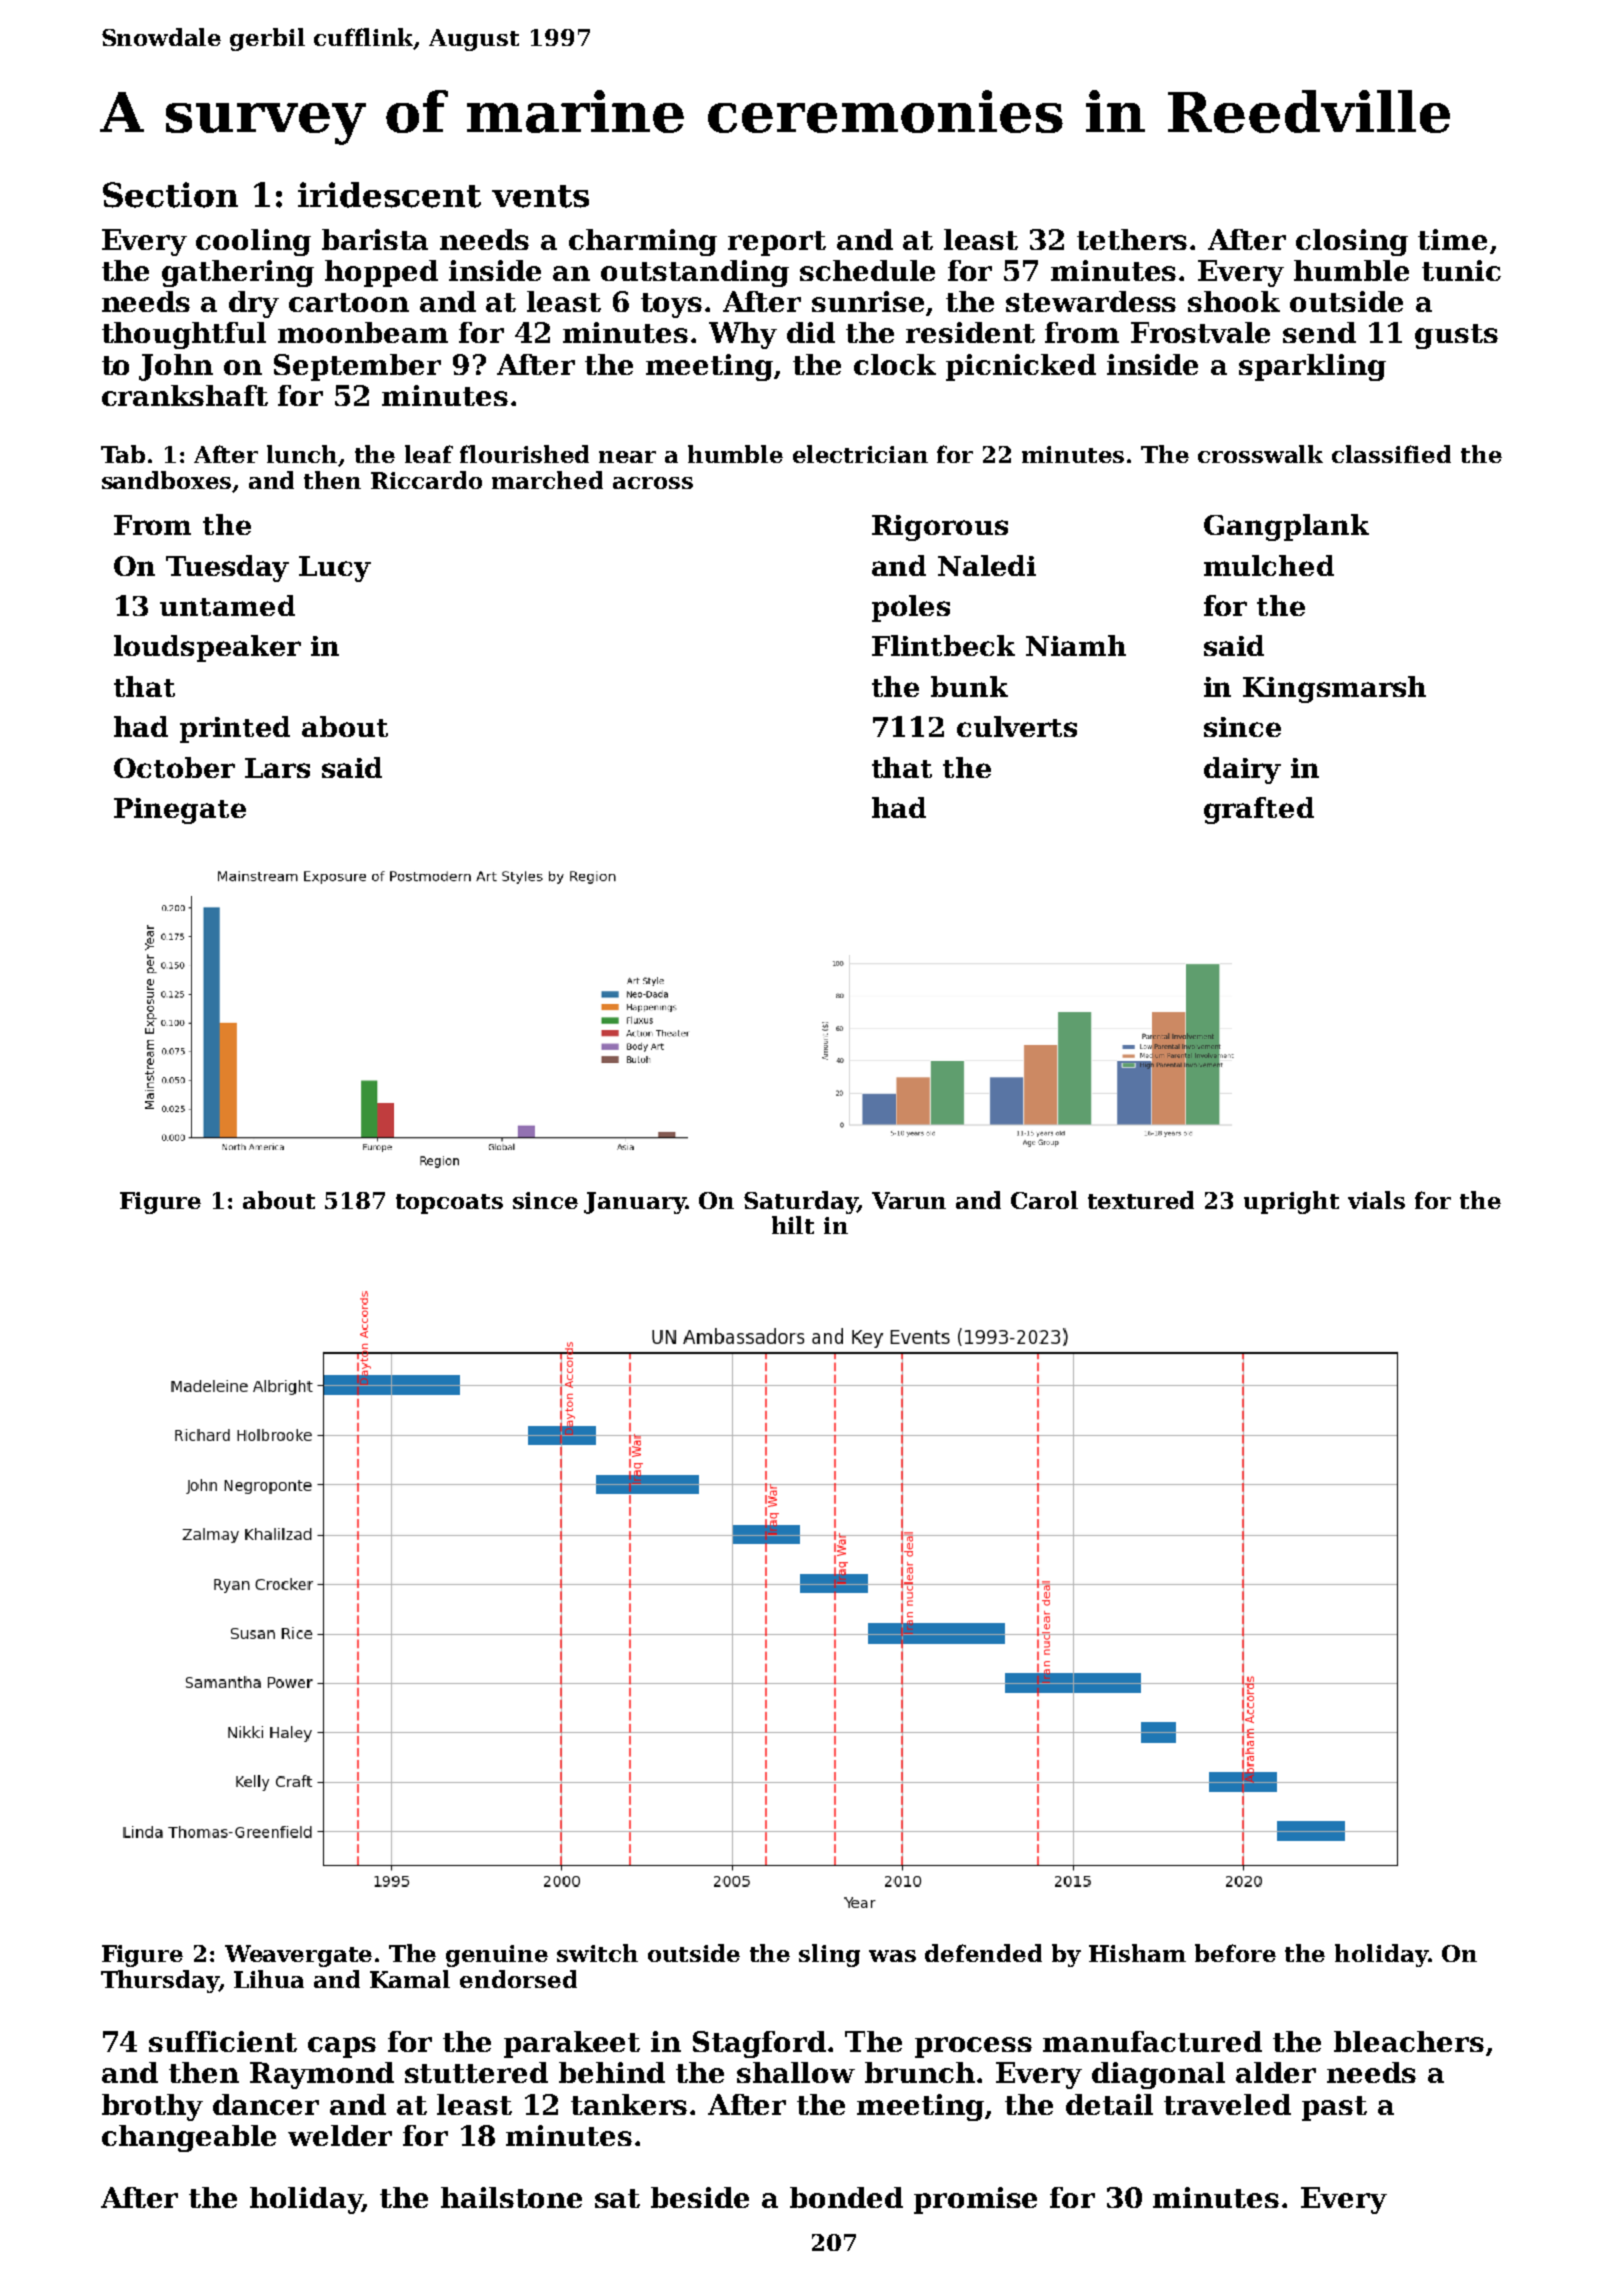 The width and height of the screenshot is (1620, 2292). What do you see at coordinates (1044, 1200) in the screenshot?
I see `Carol` at bounding box center [1044, 1200].
